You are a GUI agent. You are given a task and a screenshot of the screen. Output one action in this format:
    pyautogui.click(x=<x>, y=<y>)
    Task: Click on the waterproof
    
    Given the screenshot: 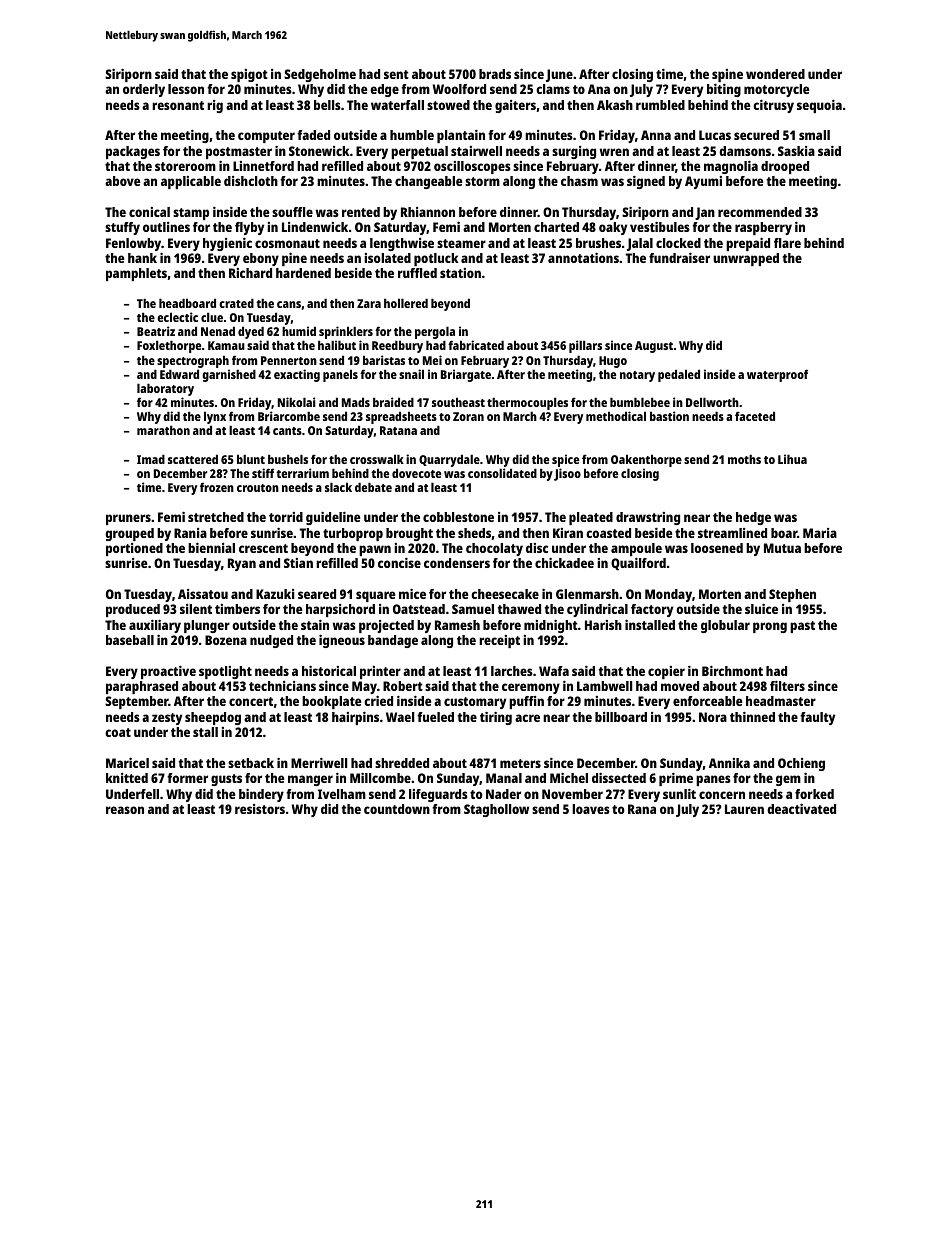 What is the action you would take?
    pyautogui.click(x=777, y=375)
